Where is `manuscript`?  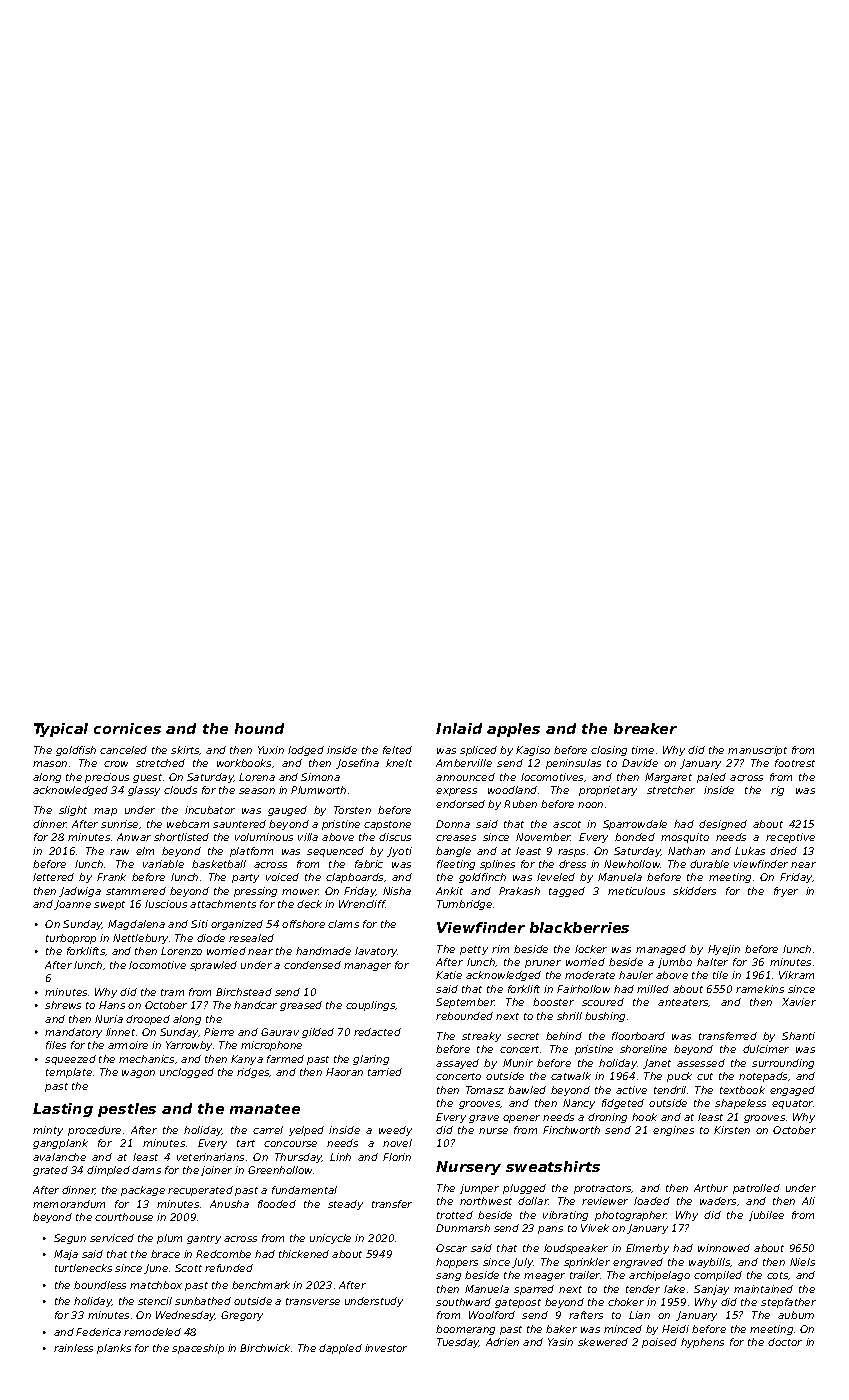 manuscript is located at coordinates (757, 751).
